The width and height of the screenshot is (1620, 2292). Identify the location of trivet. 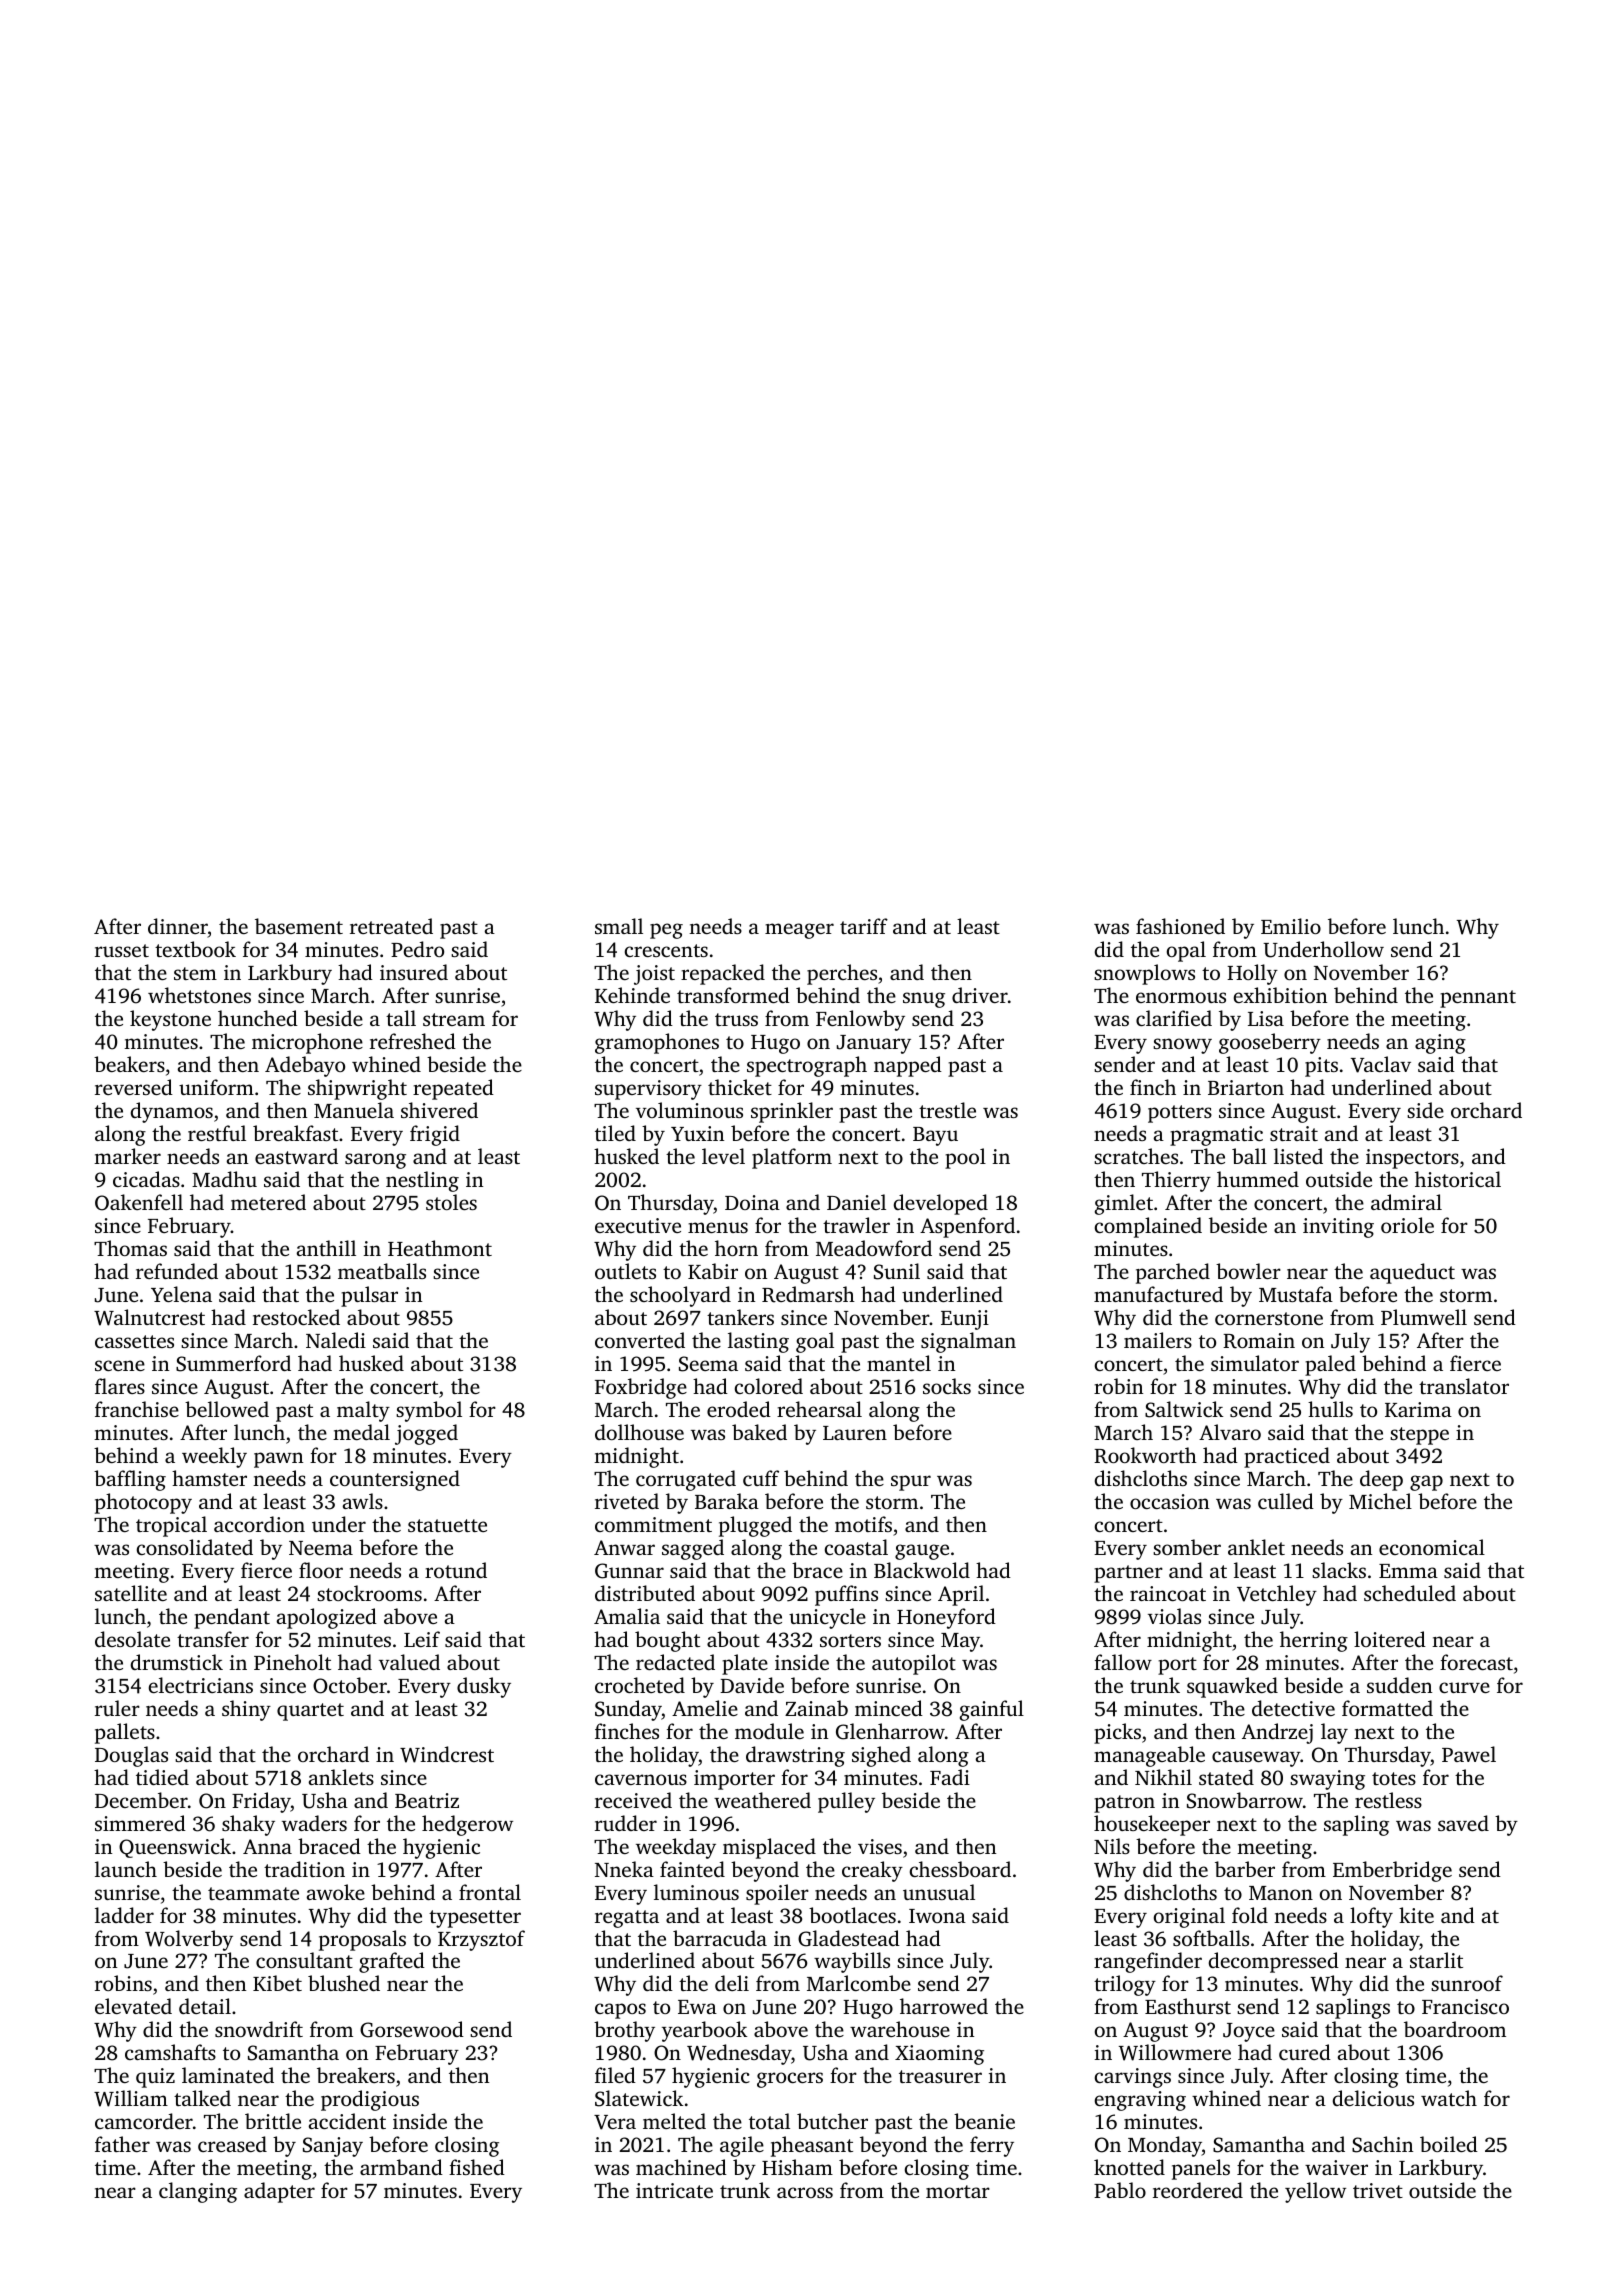
(1378, 2190).
